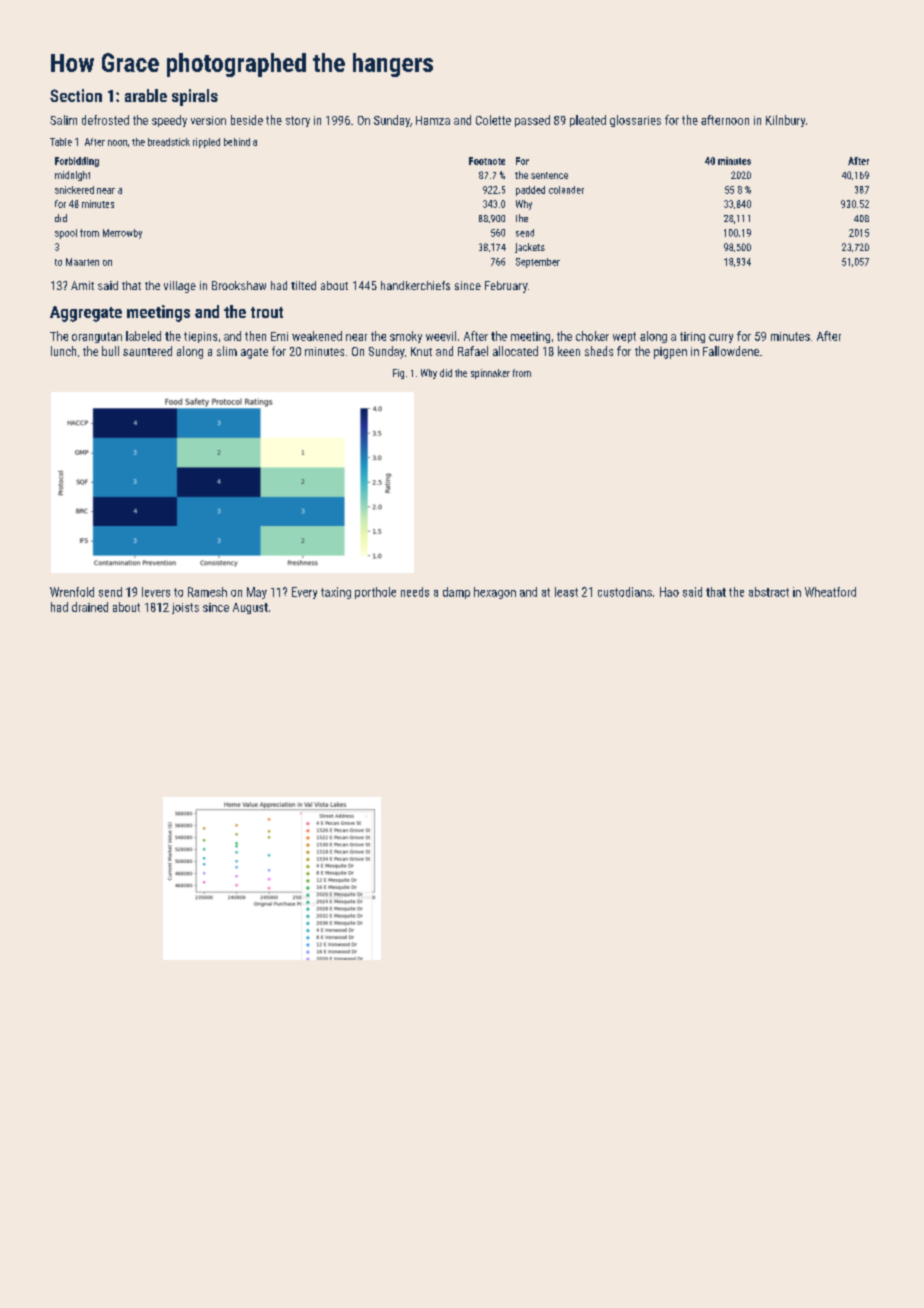 The width and height of the screenshot is (924, 1308). I want to click on Kilnbury, so click(785, 121).
